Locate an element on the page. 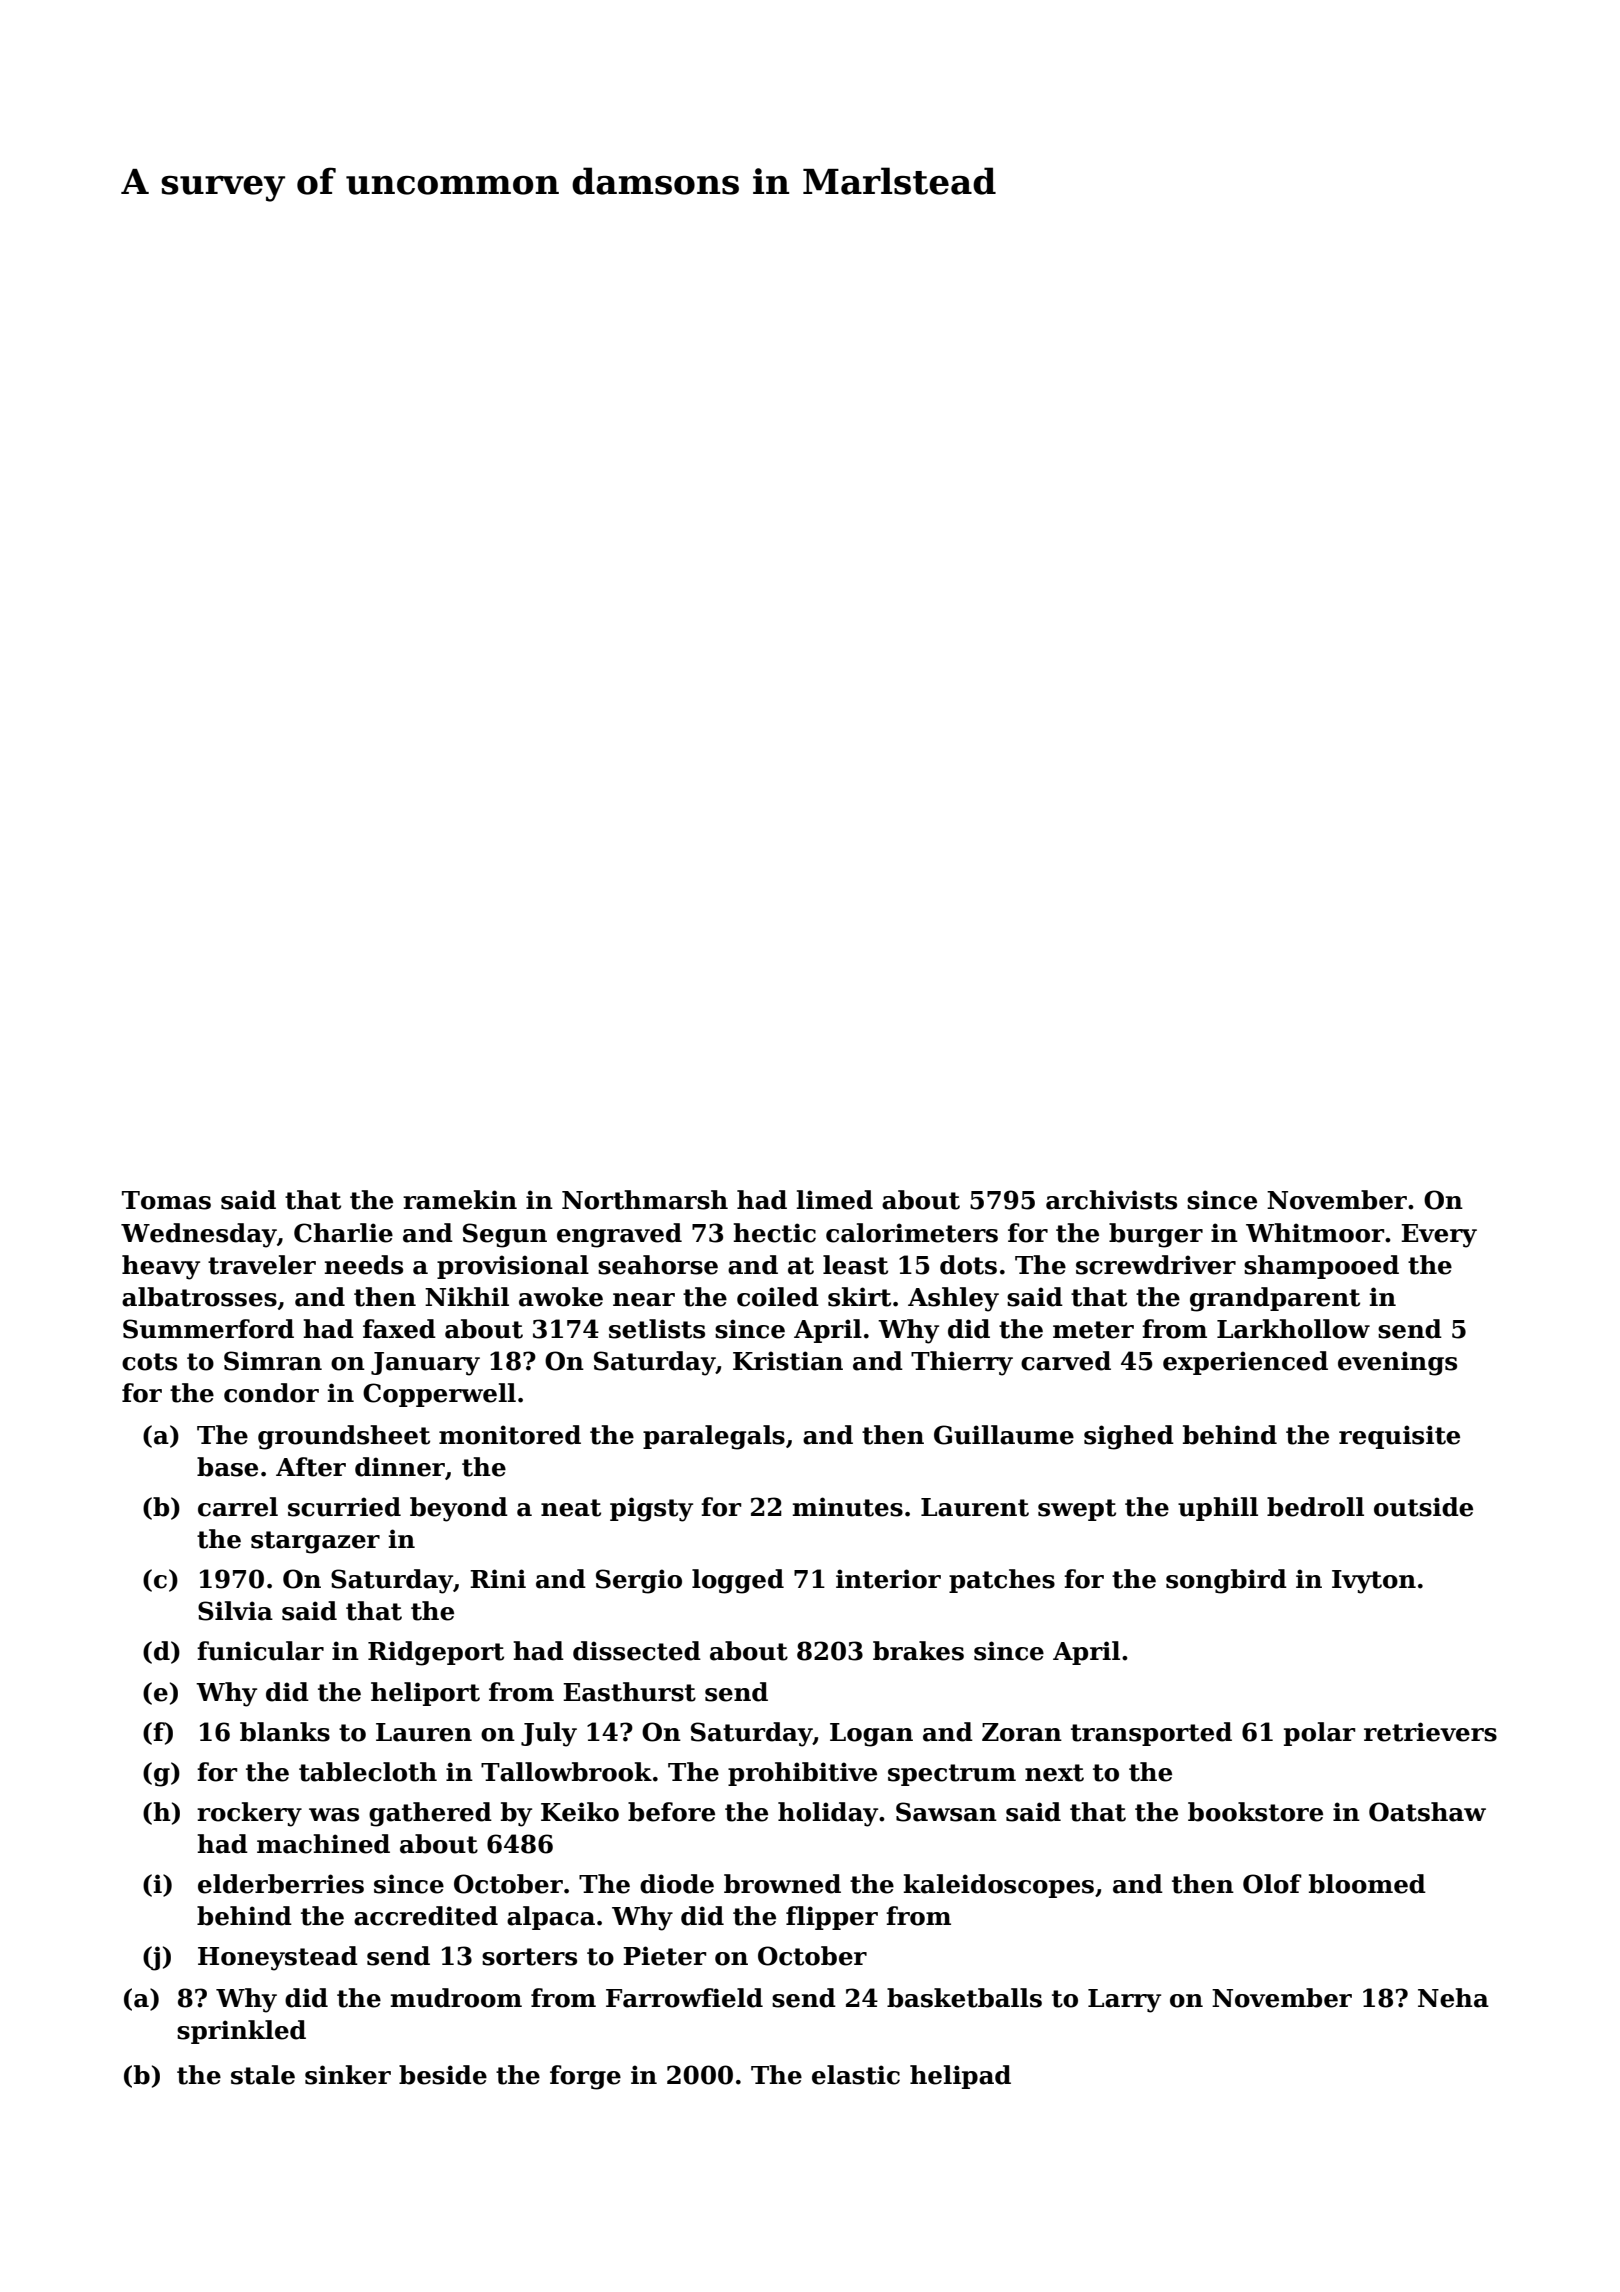 The height and width of the document is (2292, 1620). ramekin is located at coordinates (460, 1200).
